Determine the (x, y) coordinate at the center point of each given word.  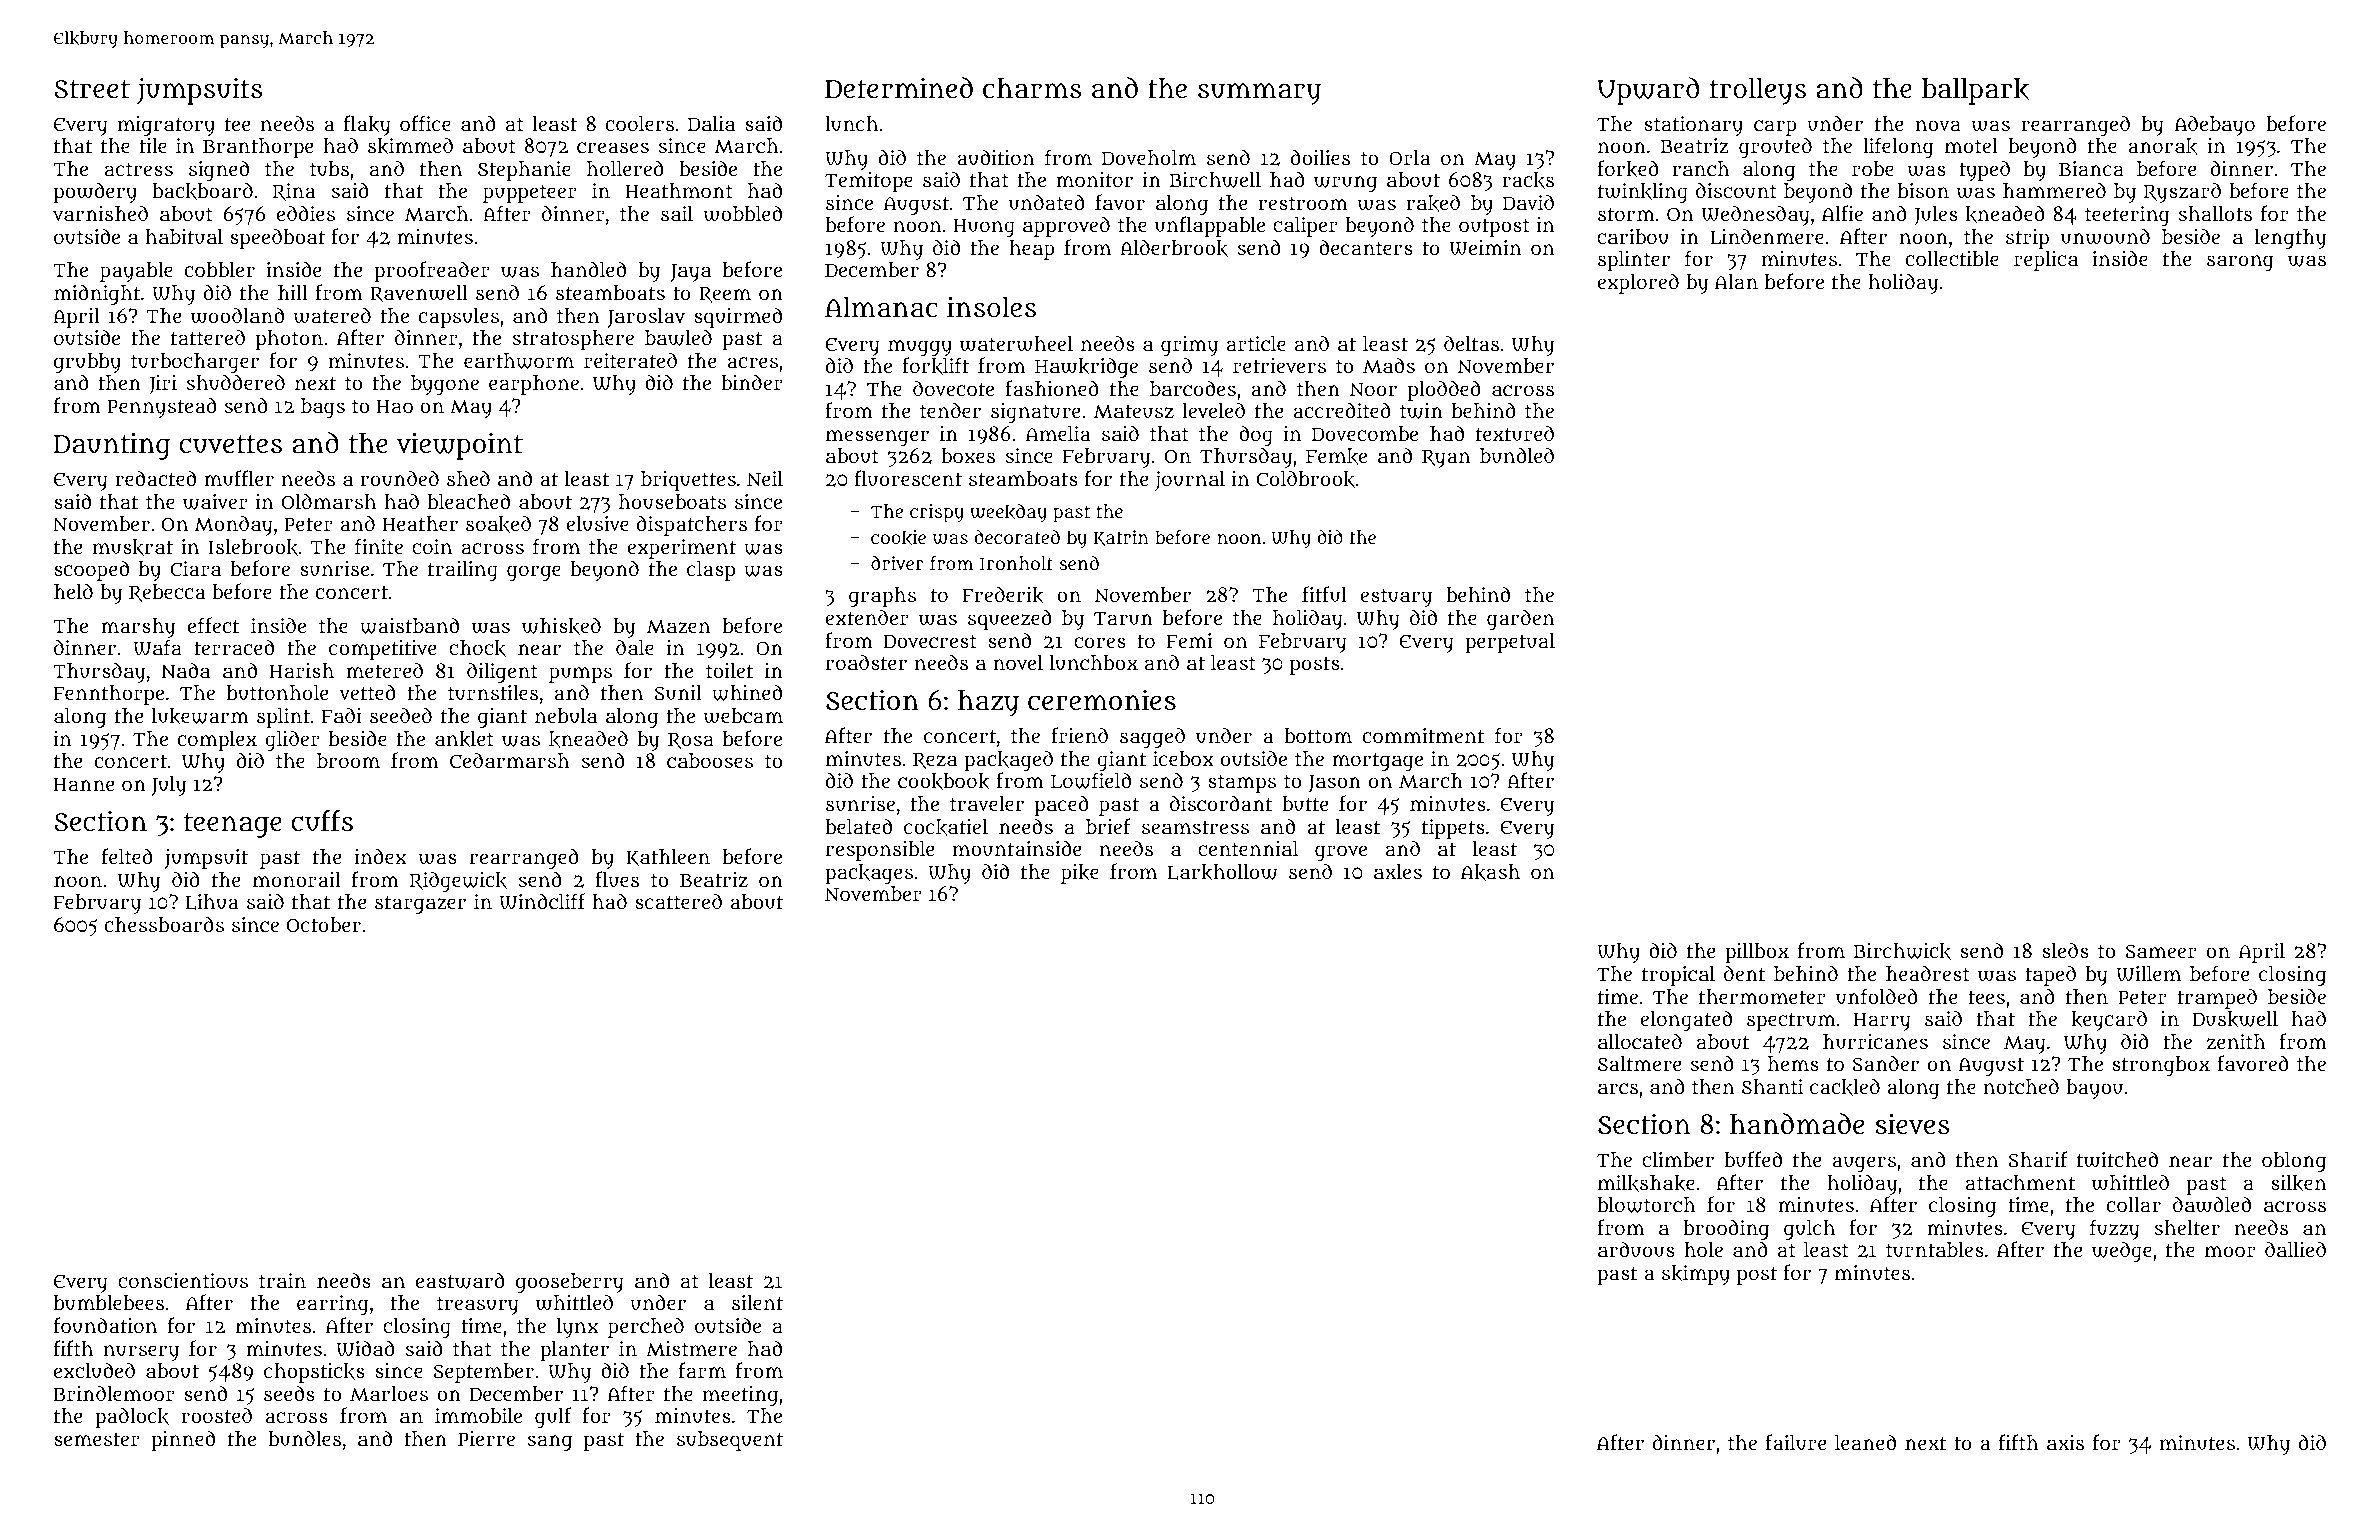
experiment (681, 549)
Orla (1410, 157)
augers (1864, 1164)
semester (97, 1439)
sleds (2065, 950)
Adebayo (2214, 125)
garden (1520, 619)
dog (1256, 435)
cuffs (322, 821)
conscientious (183, 1280)
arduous (1636, 1249)
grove (1341, 853)
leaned (1865, 1442)
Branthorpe (258, 148)
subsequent (730, 1441)
